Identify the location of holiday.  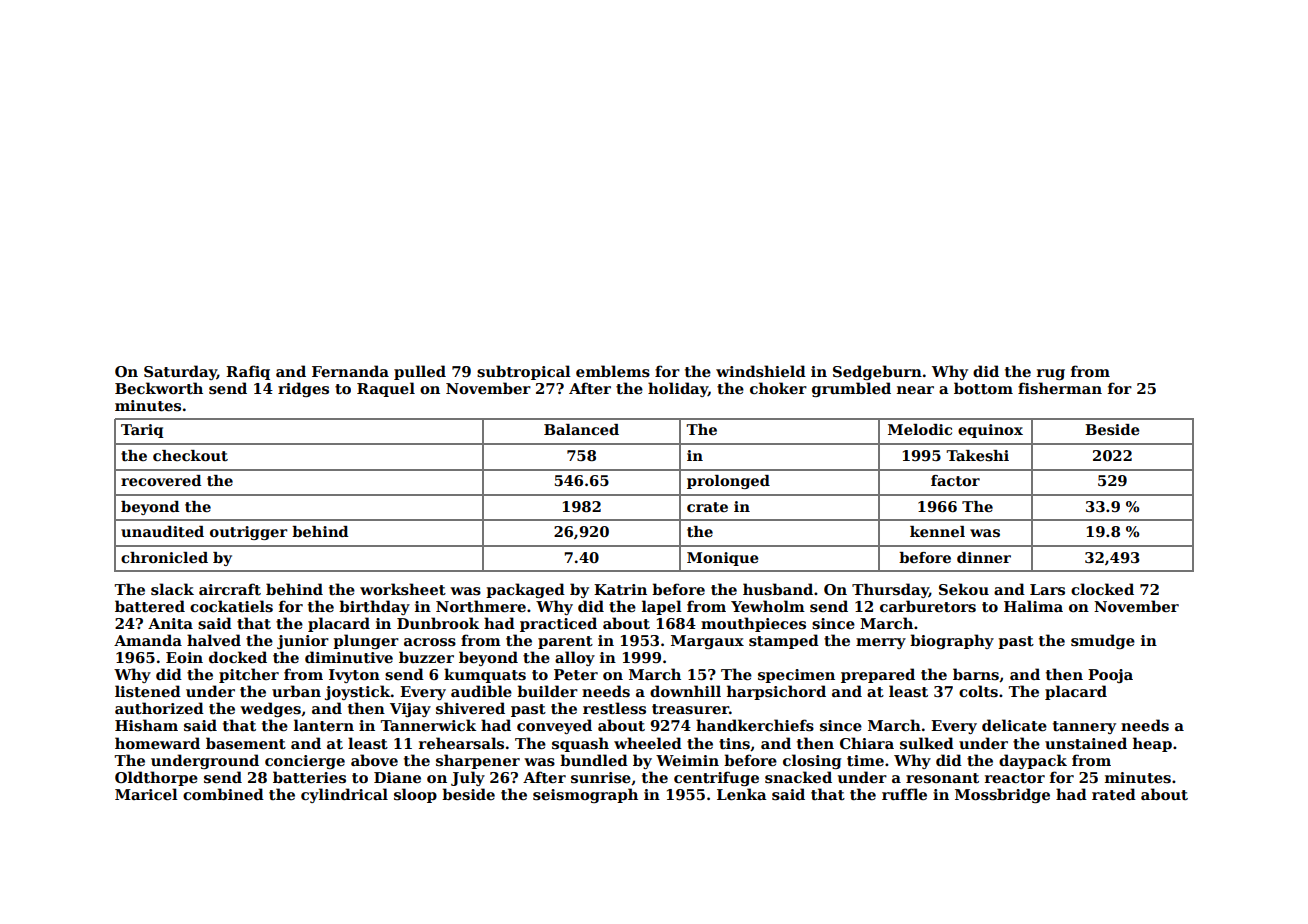
(678, 389).
